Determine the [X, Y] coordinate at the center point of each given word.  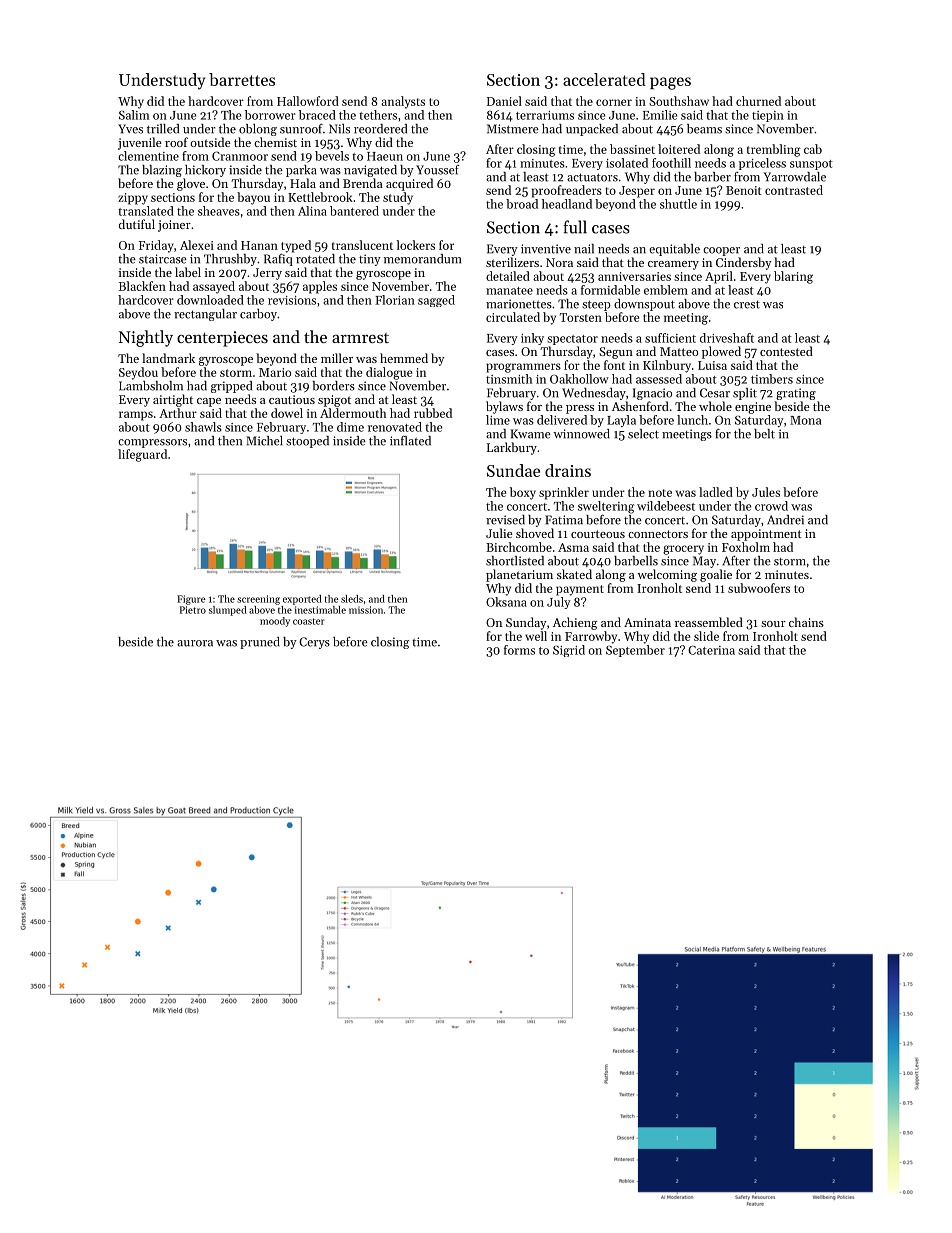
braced [317, 115]
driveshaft [727, 338]
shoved [535, 533]
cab [813, 149]
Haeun [385, 156]
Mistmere [513, 129]
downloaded [210, 300]
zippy [133, 199]
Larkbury [512, 448]
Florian [395, 300]
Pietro [193, 610]
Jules [766, 492]
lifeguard [142, 455]
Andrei [785, 520]
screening [258, 600]
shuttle [678, 204]
